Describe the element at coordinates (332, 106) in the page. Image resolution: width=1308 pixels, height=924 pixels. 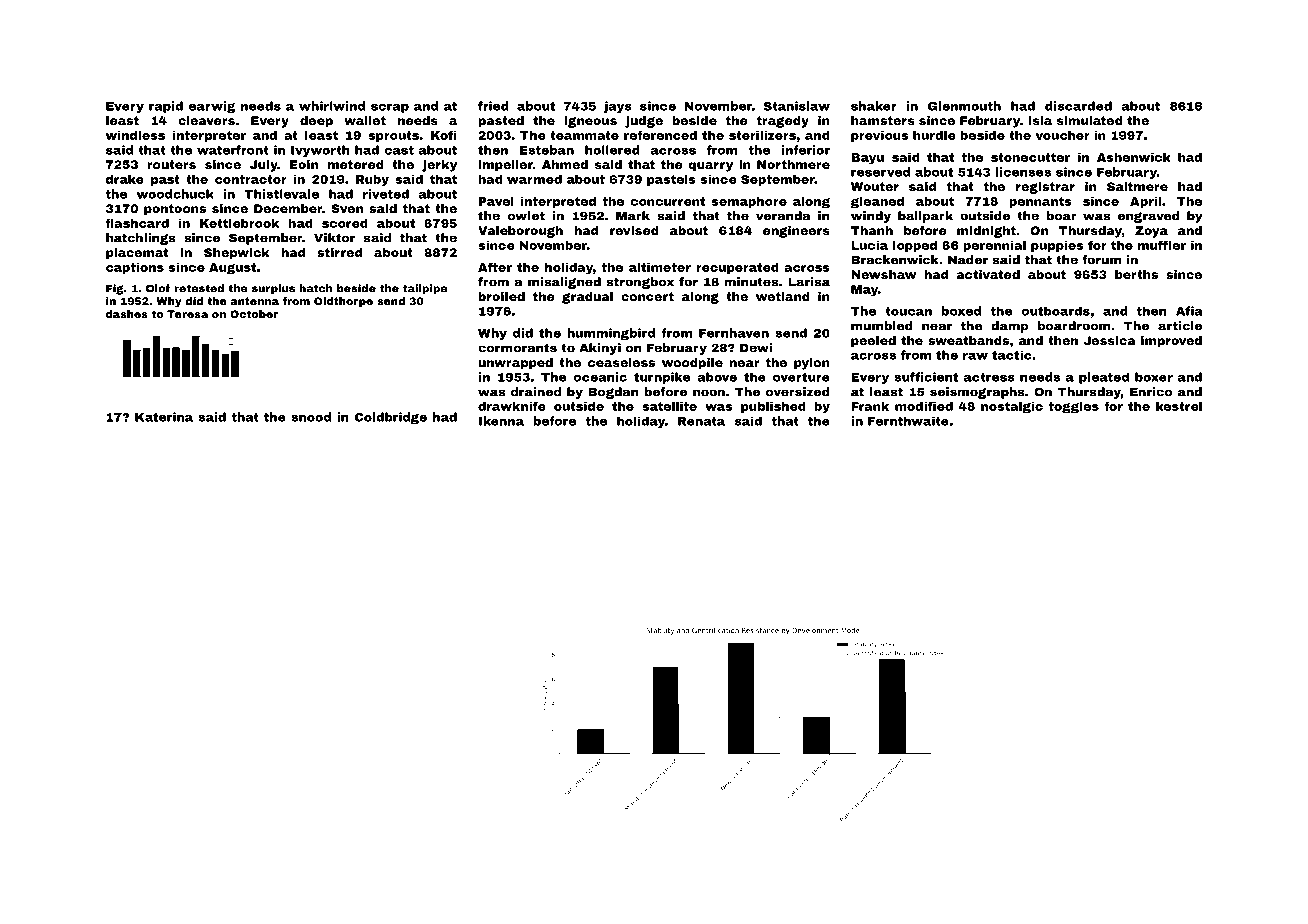
I see `whirlwind` at that location.
